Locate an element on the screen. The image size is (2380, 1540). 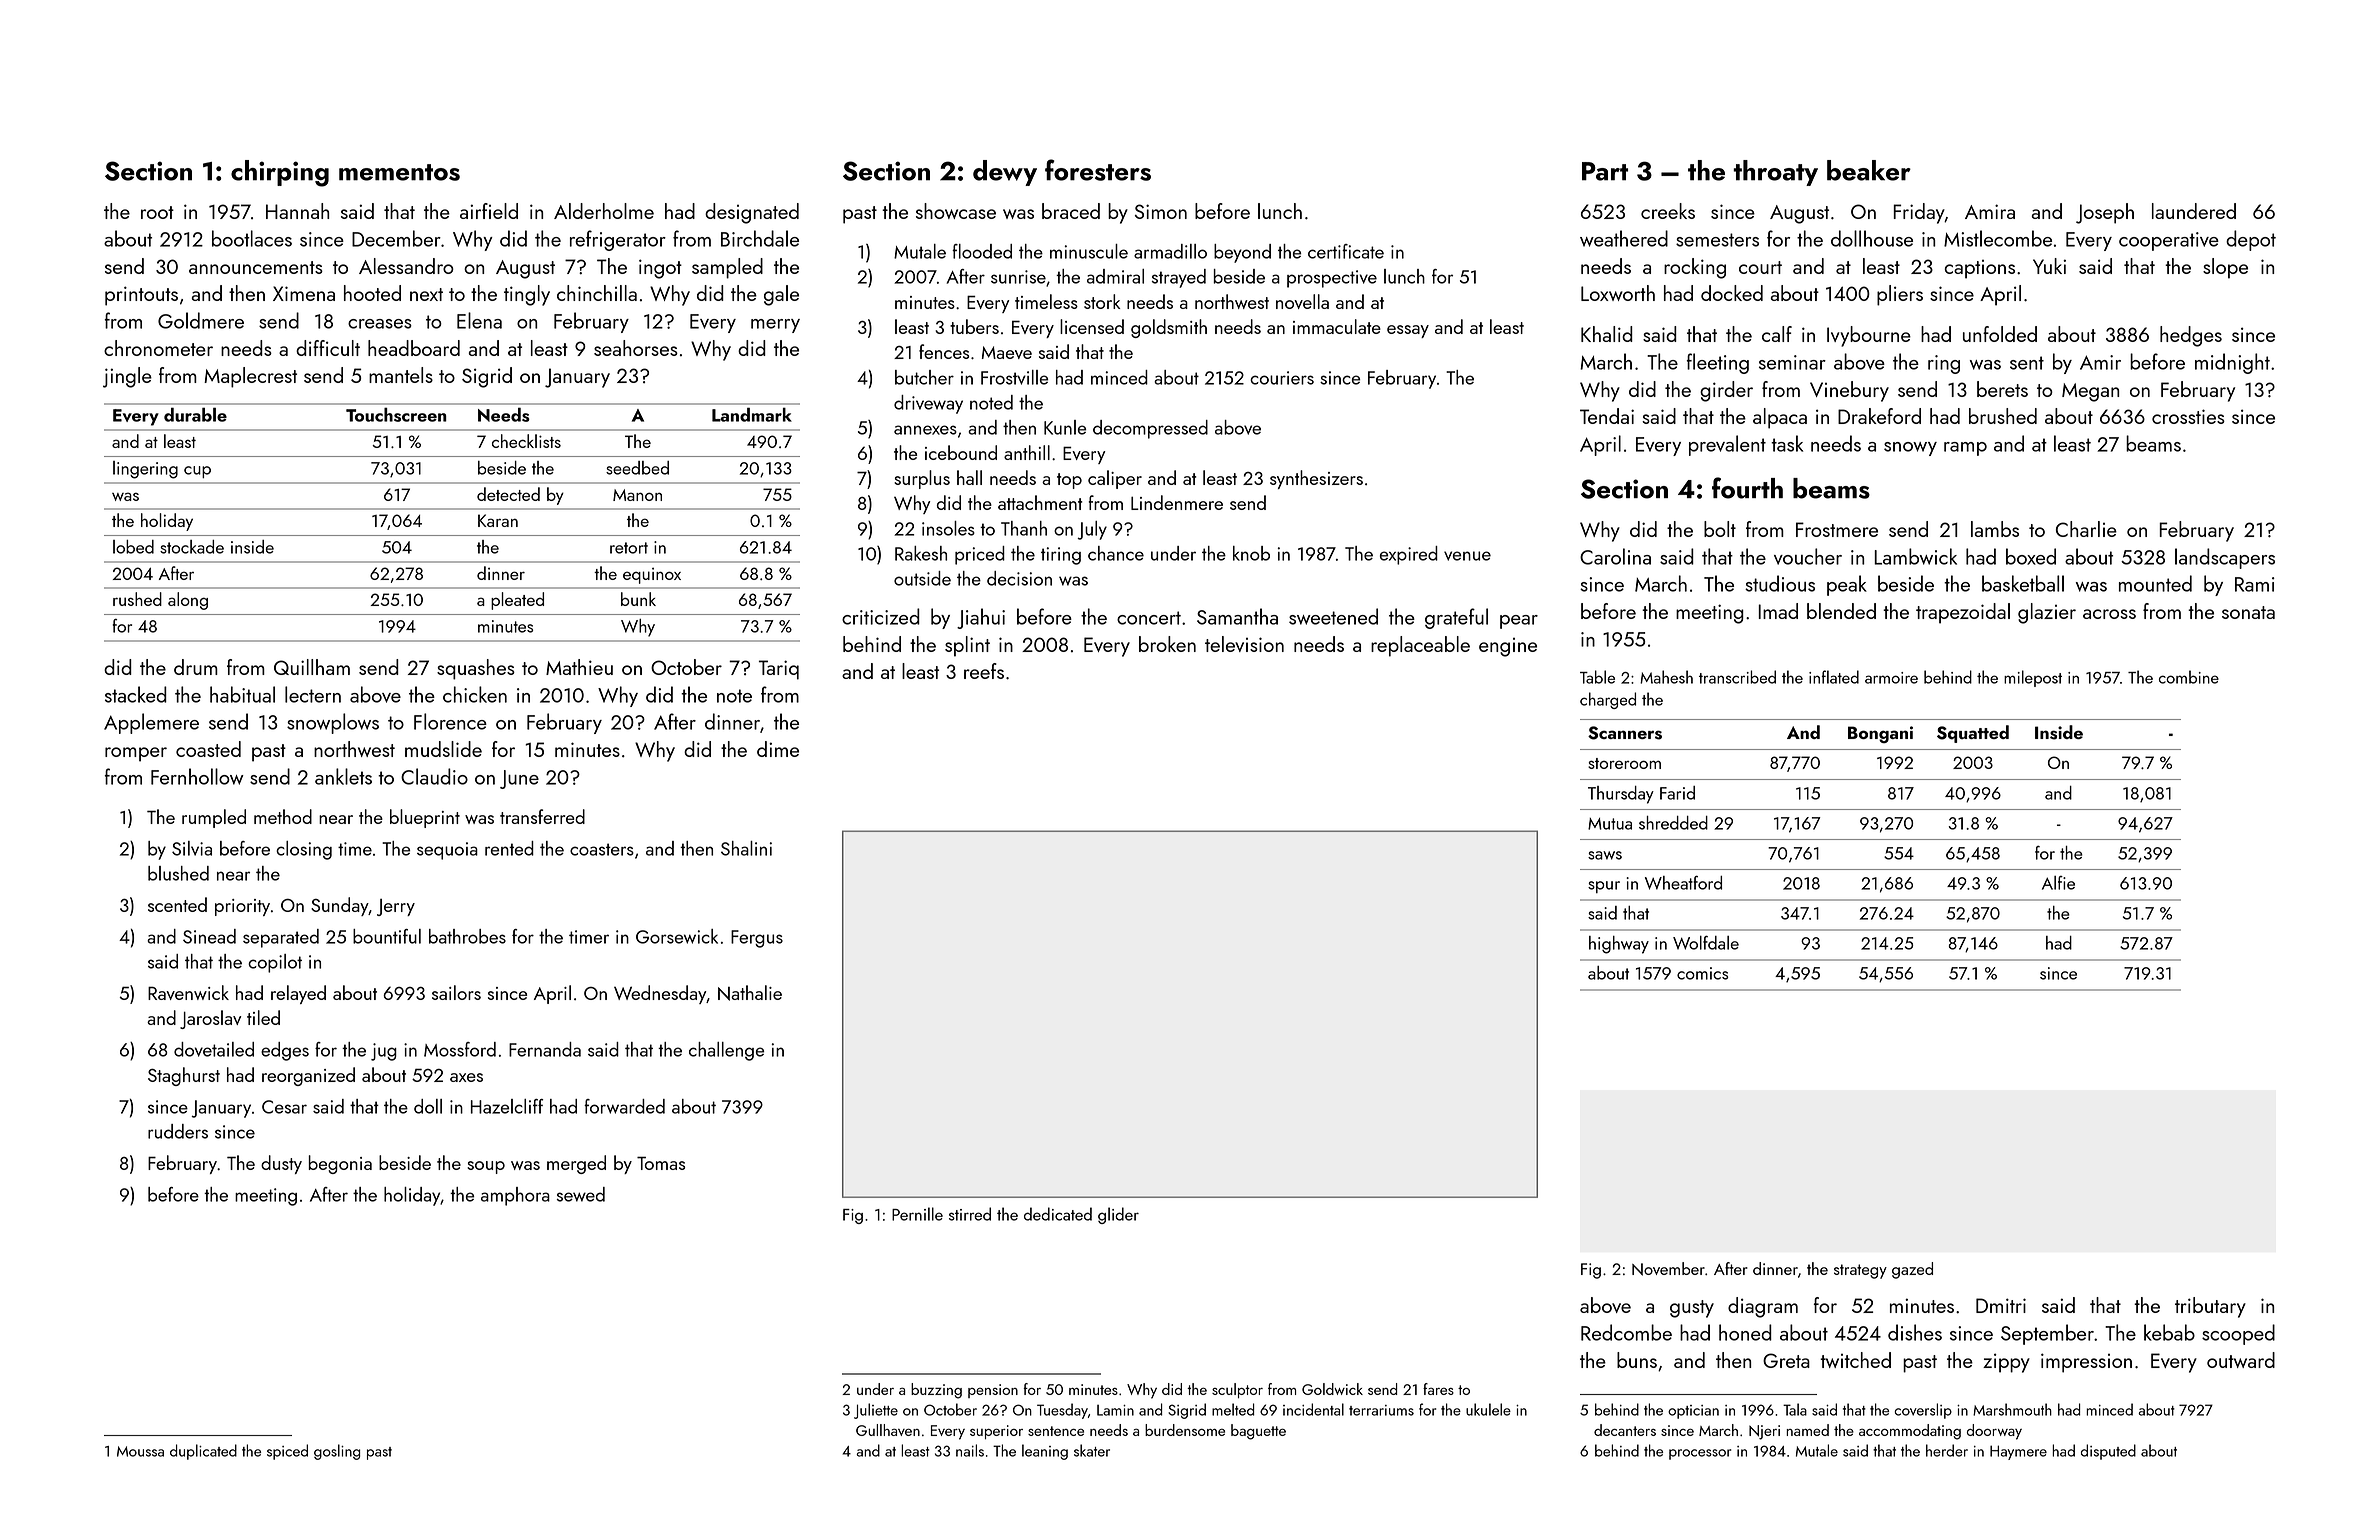
dime is located at coordinates (778, 749).
